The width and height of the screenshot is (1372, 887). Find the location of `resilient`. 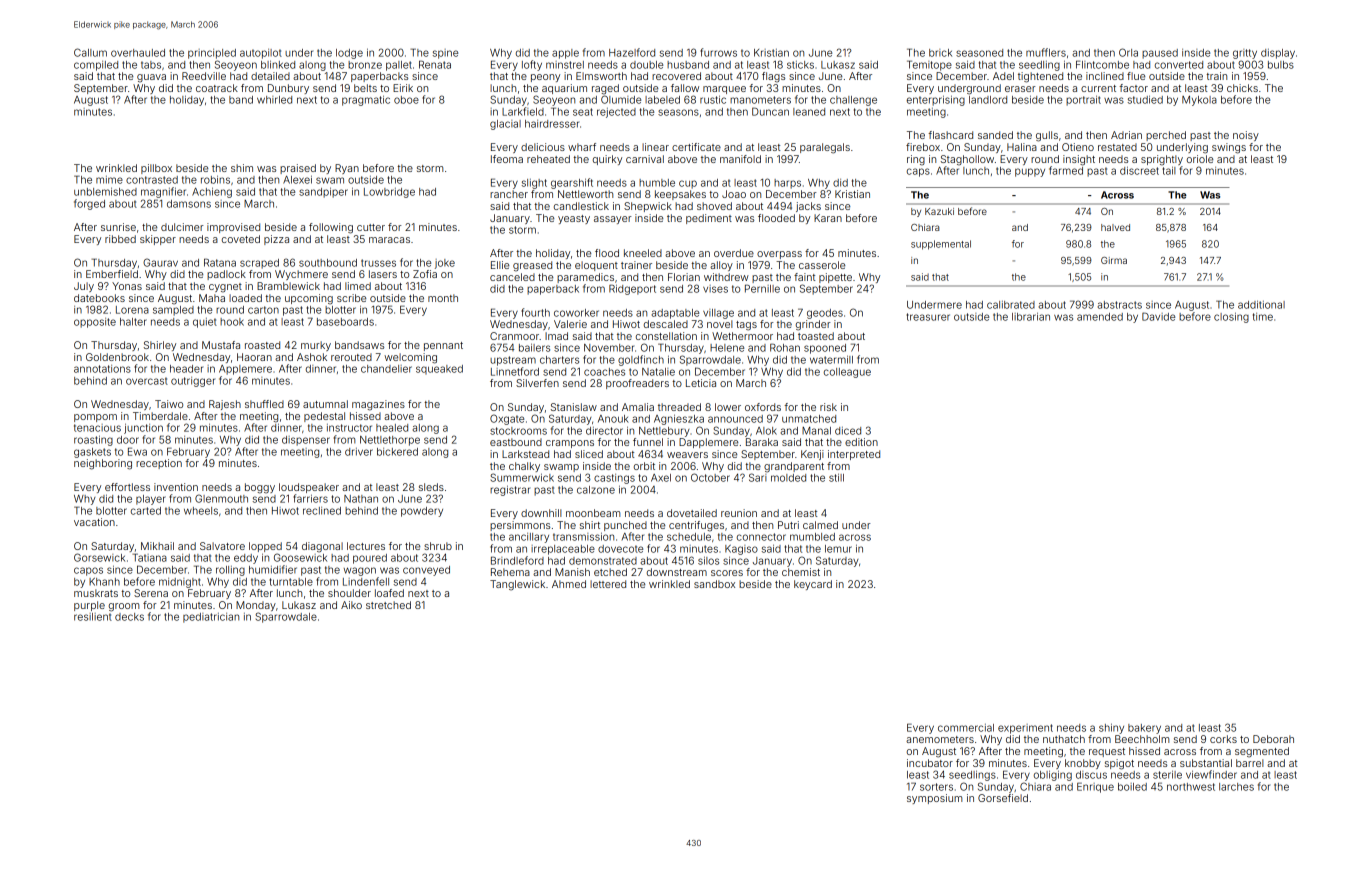

resilient is located at coordinates (93, 617).
